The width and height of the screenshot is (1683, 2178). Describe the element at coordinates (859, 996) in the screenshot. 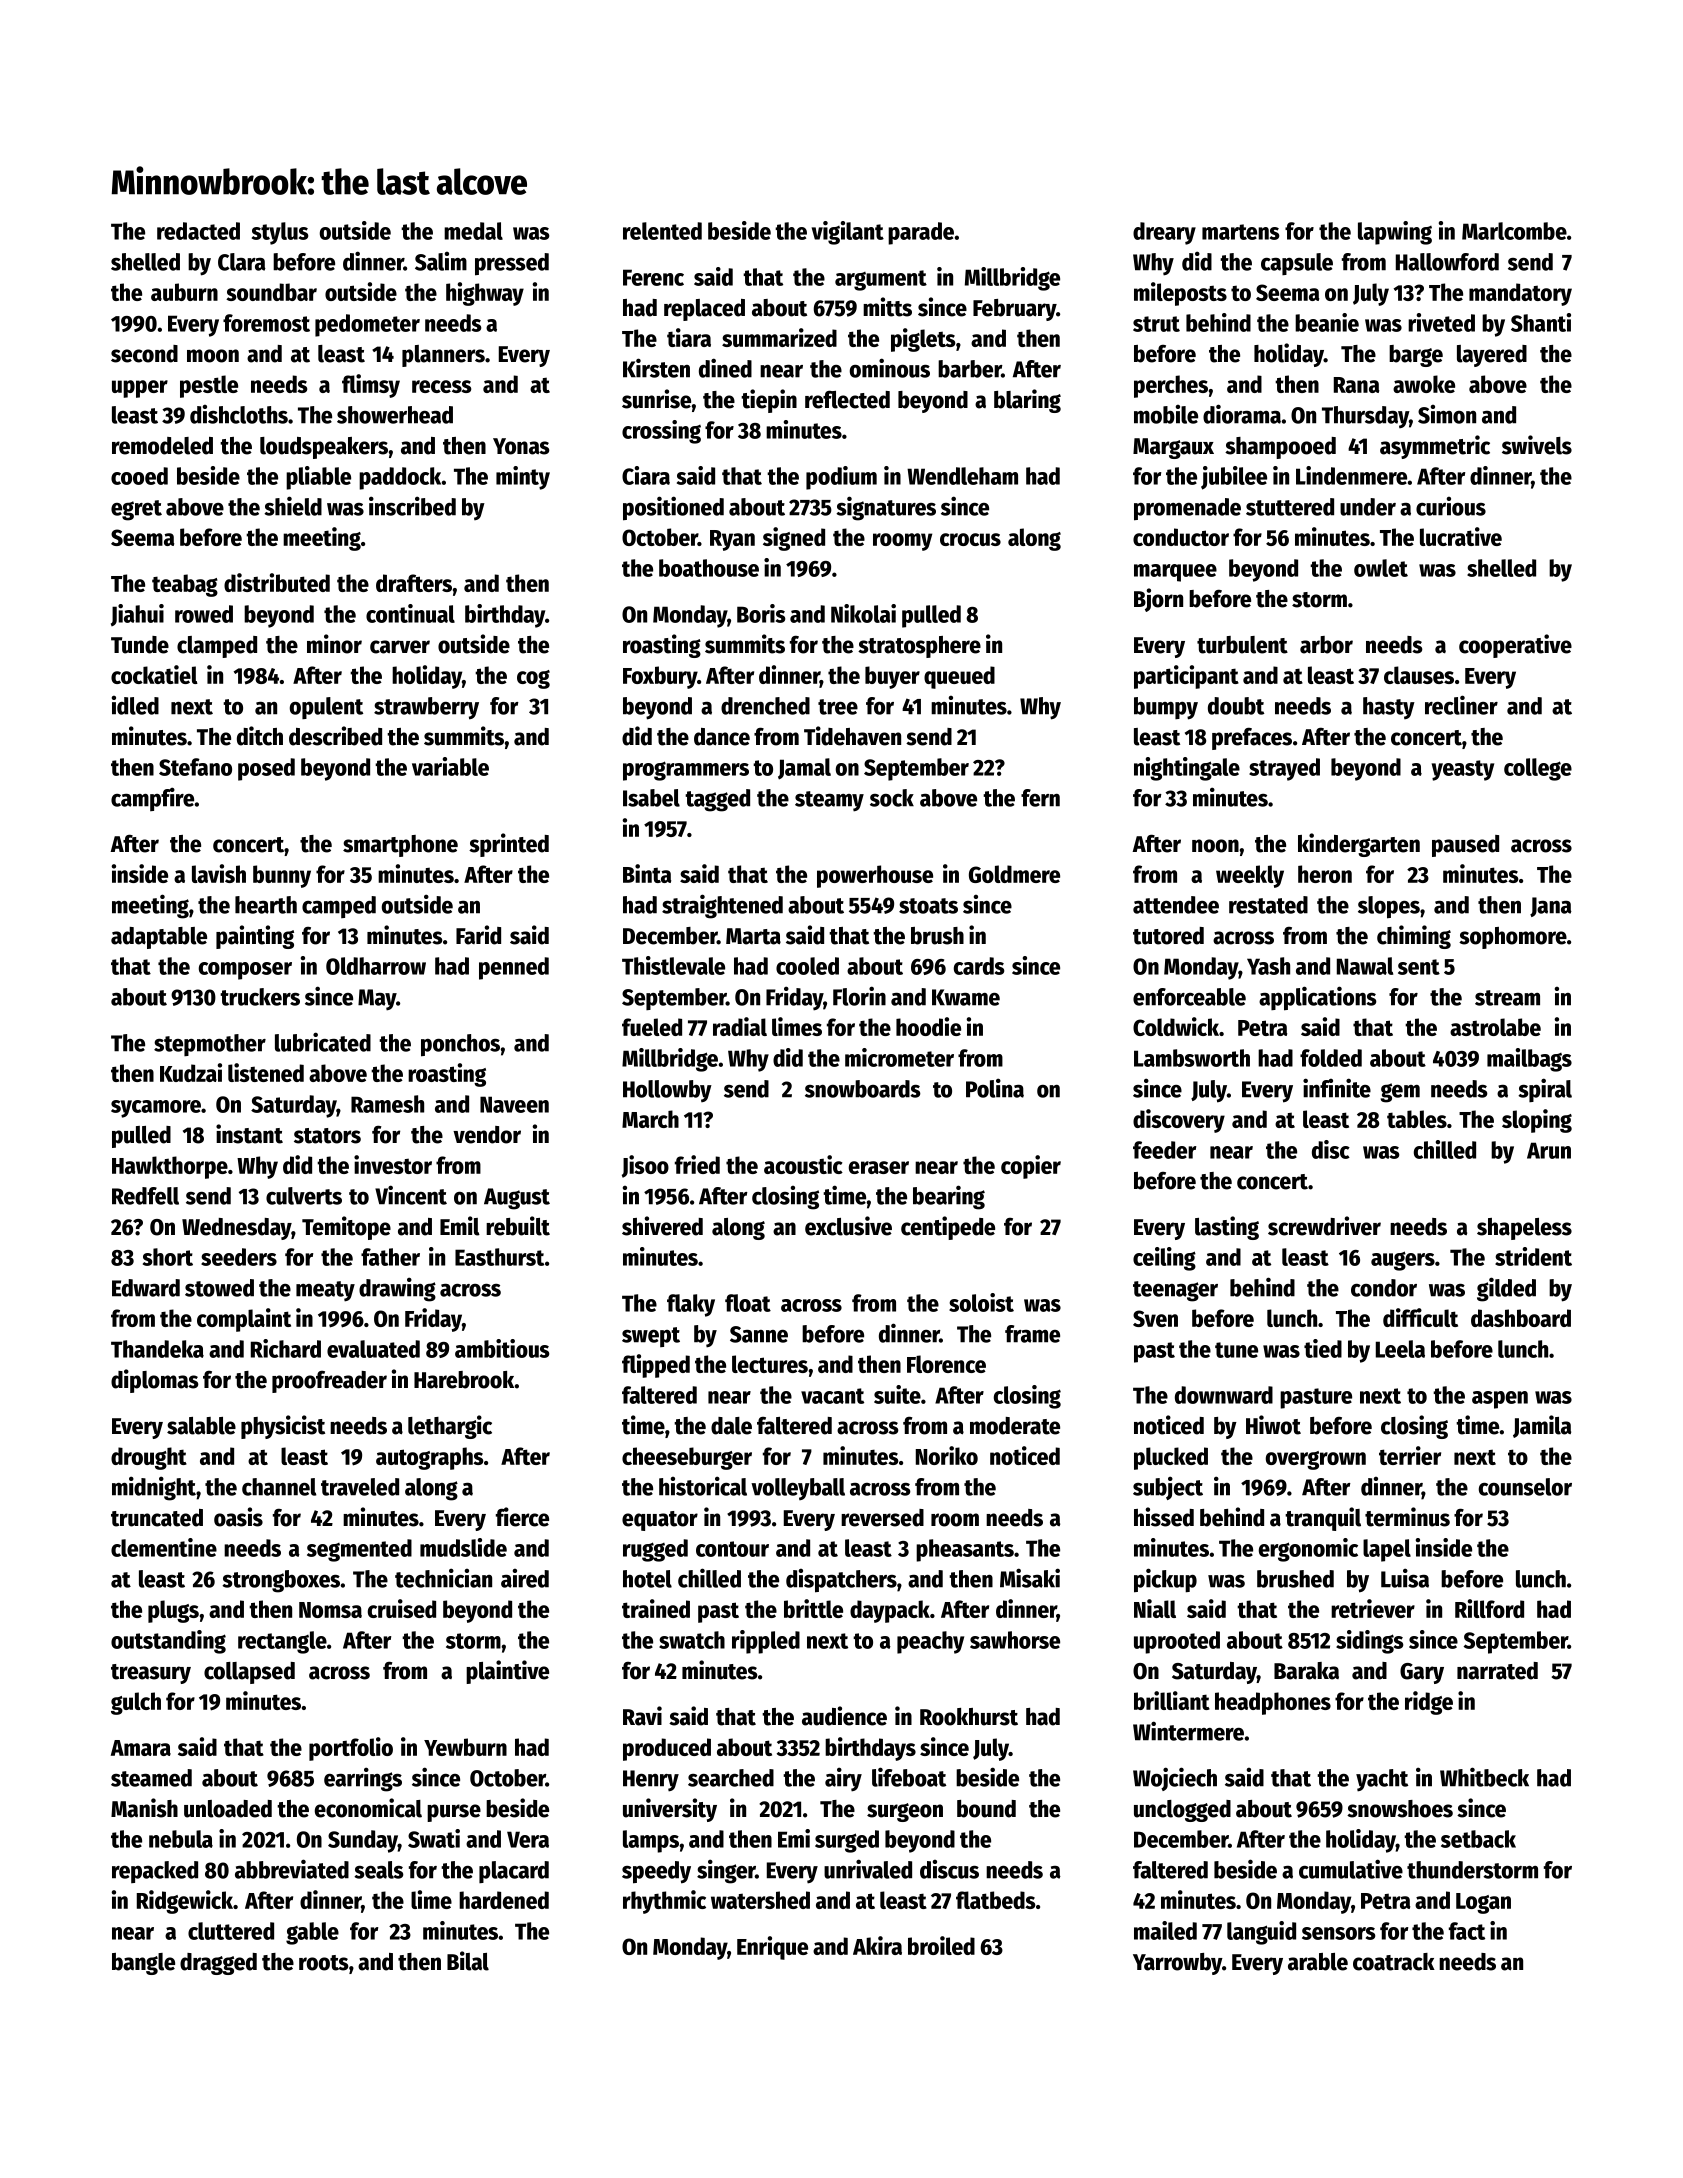

I see `Florin` at that location.
